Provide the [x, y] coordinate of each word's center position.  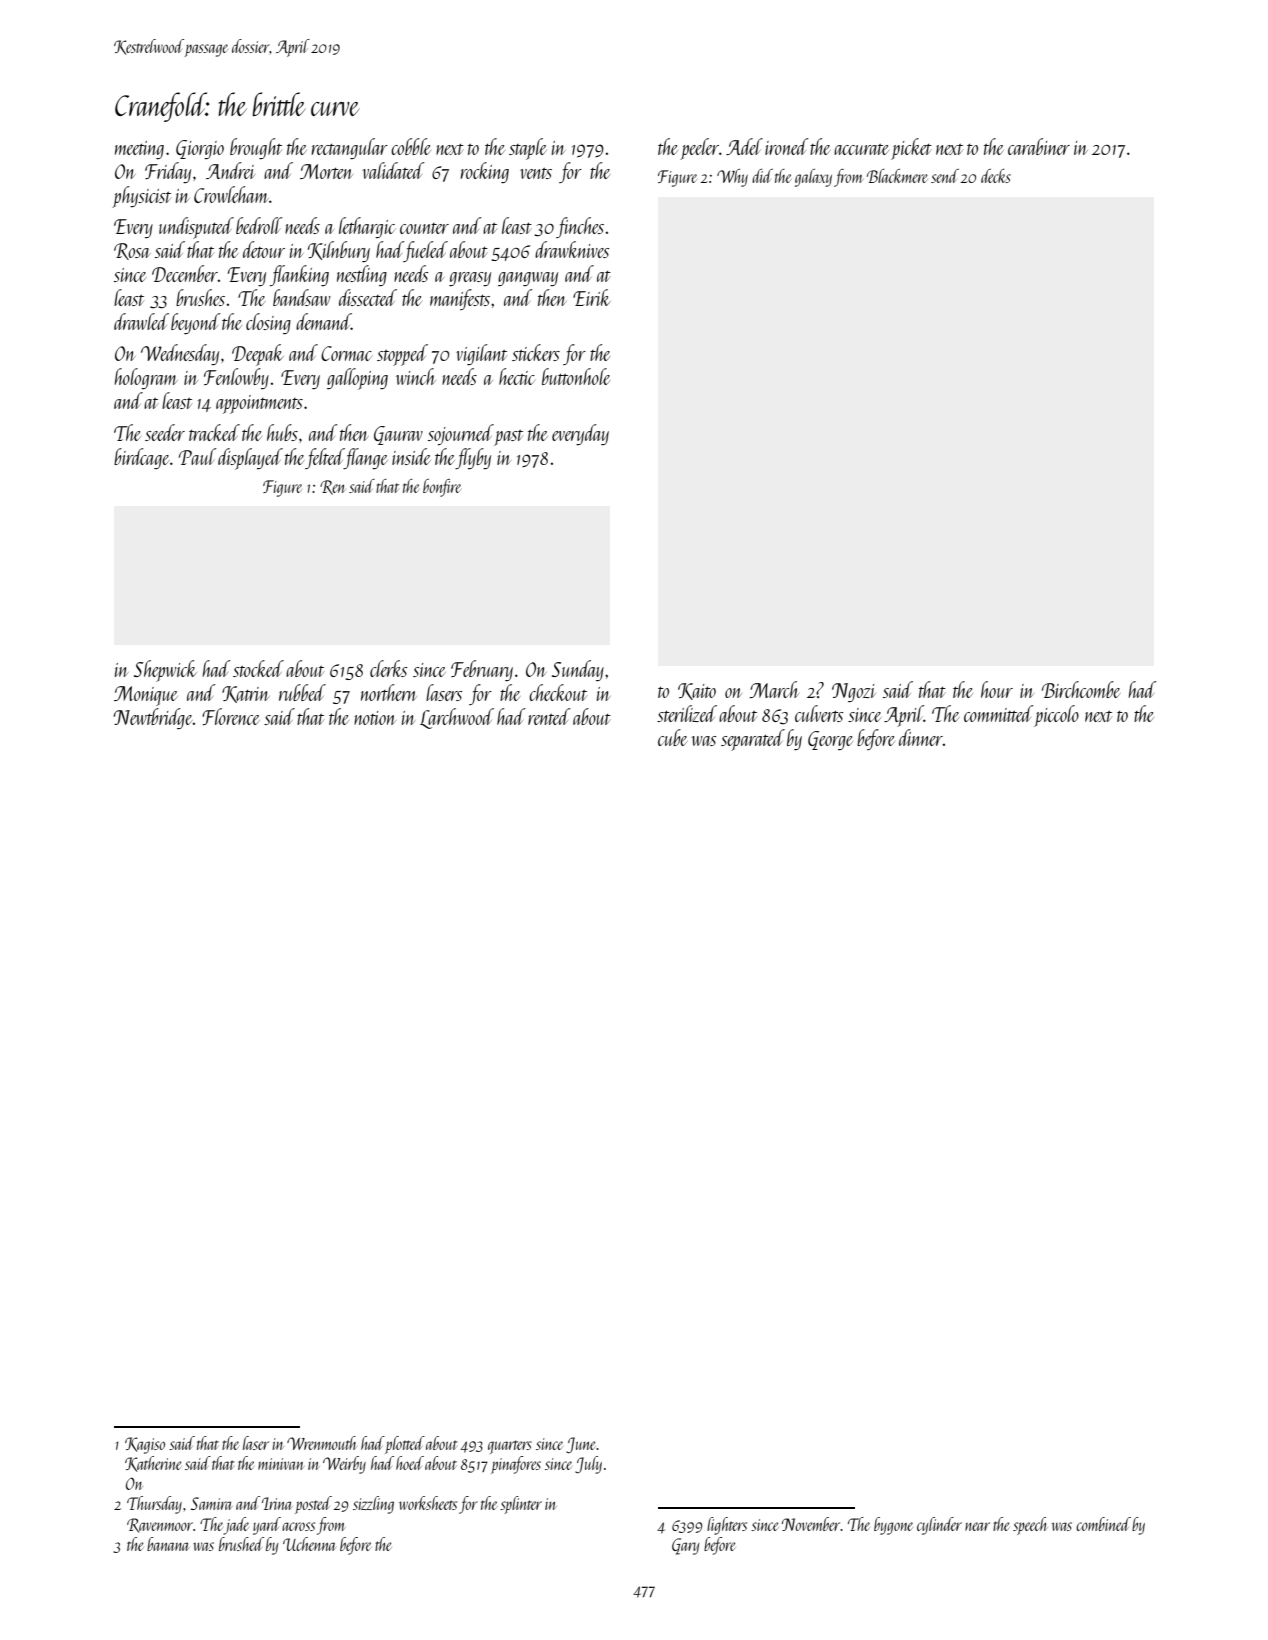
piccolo [1056, 716]
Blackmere [897, 176]
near [977, 1526]
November [811, 1524]
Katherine [153, 1464]
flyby [473, 458]
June [581, 1445]
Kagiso [145, 1445]
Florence [231, 716]
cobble [411, 146]
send [945, 176]
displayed [250, 459]
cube [672, 737]
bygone [893, 1526]
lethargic [367, 227]
